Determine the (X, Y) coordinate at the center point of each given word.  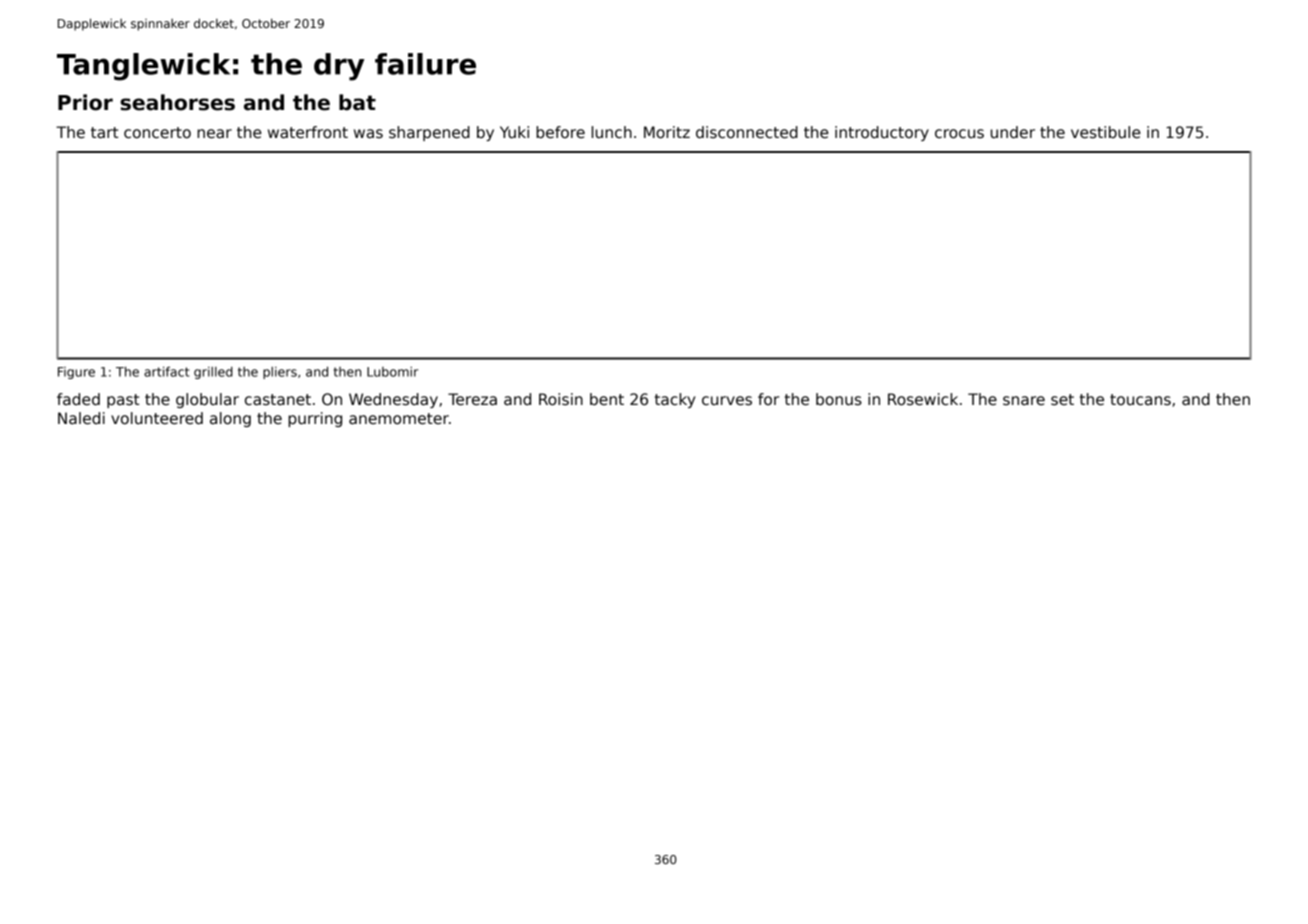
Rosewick (923, 399)
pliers (280, 373)
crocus (959, 133)
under (1013, 132)
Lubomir (392, 372)
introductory (882, 133)
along (230, 419)
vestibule (1106, 132)
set (1062, 399)
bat (357, 102)
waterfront (308, 132)
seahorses (177, 102)
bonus (839, 399)
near (214, 133)
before (560, 132)
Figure (76, 373)
